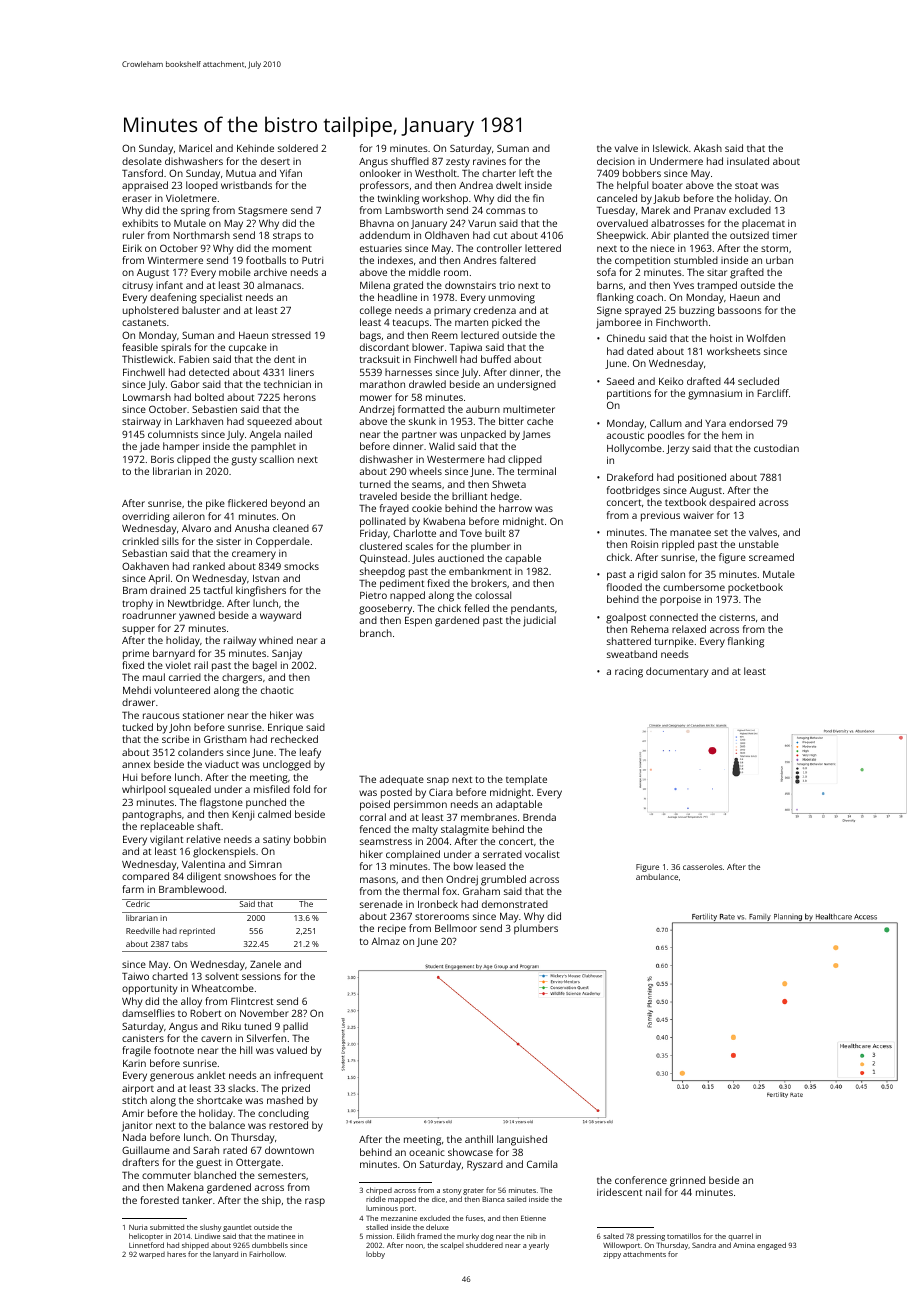 The image size is (924, 1308). Describe the element at coordinates (241, 173) in the screenshot. I see `Mutua` at that location.
